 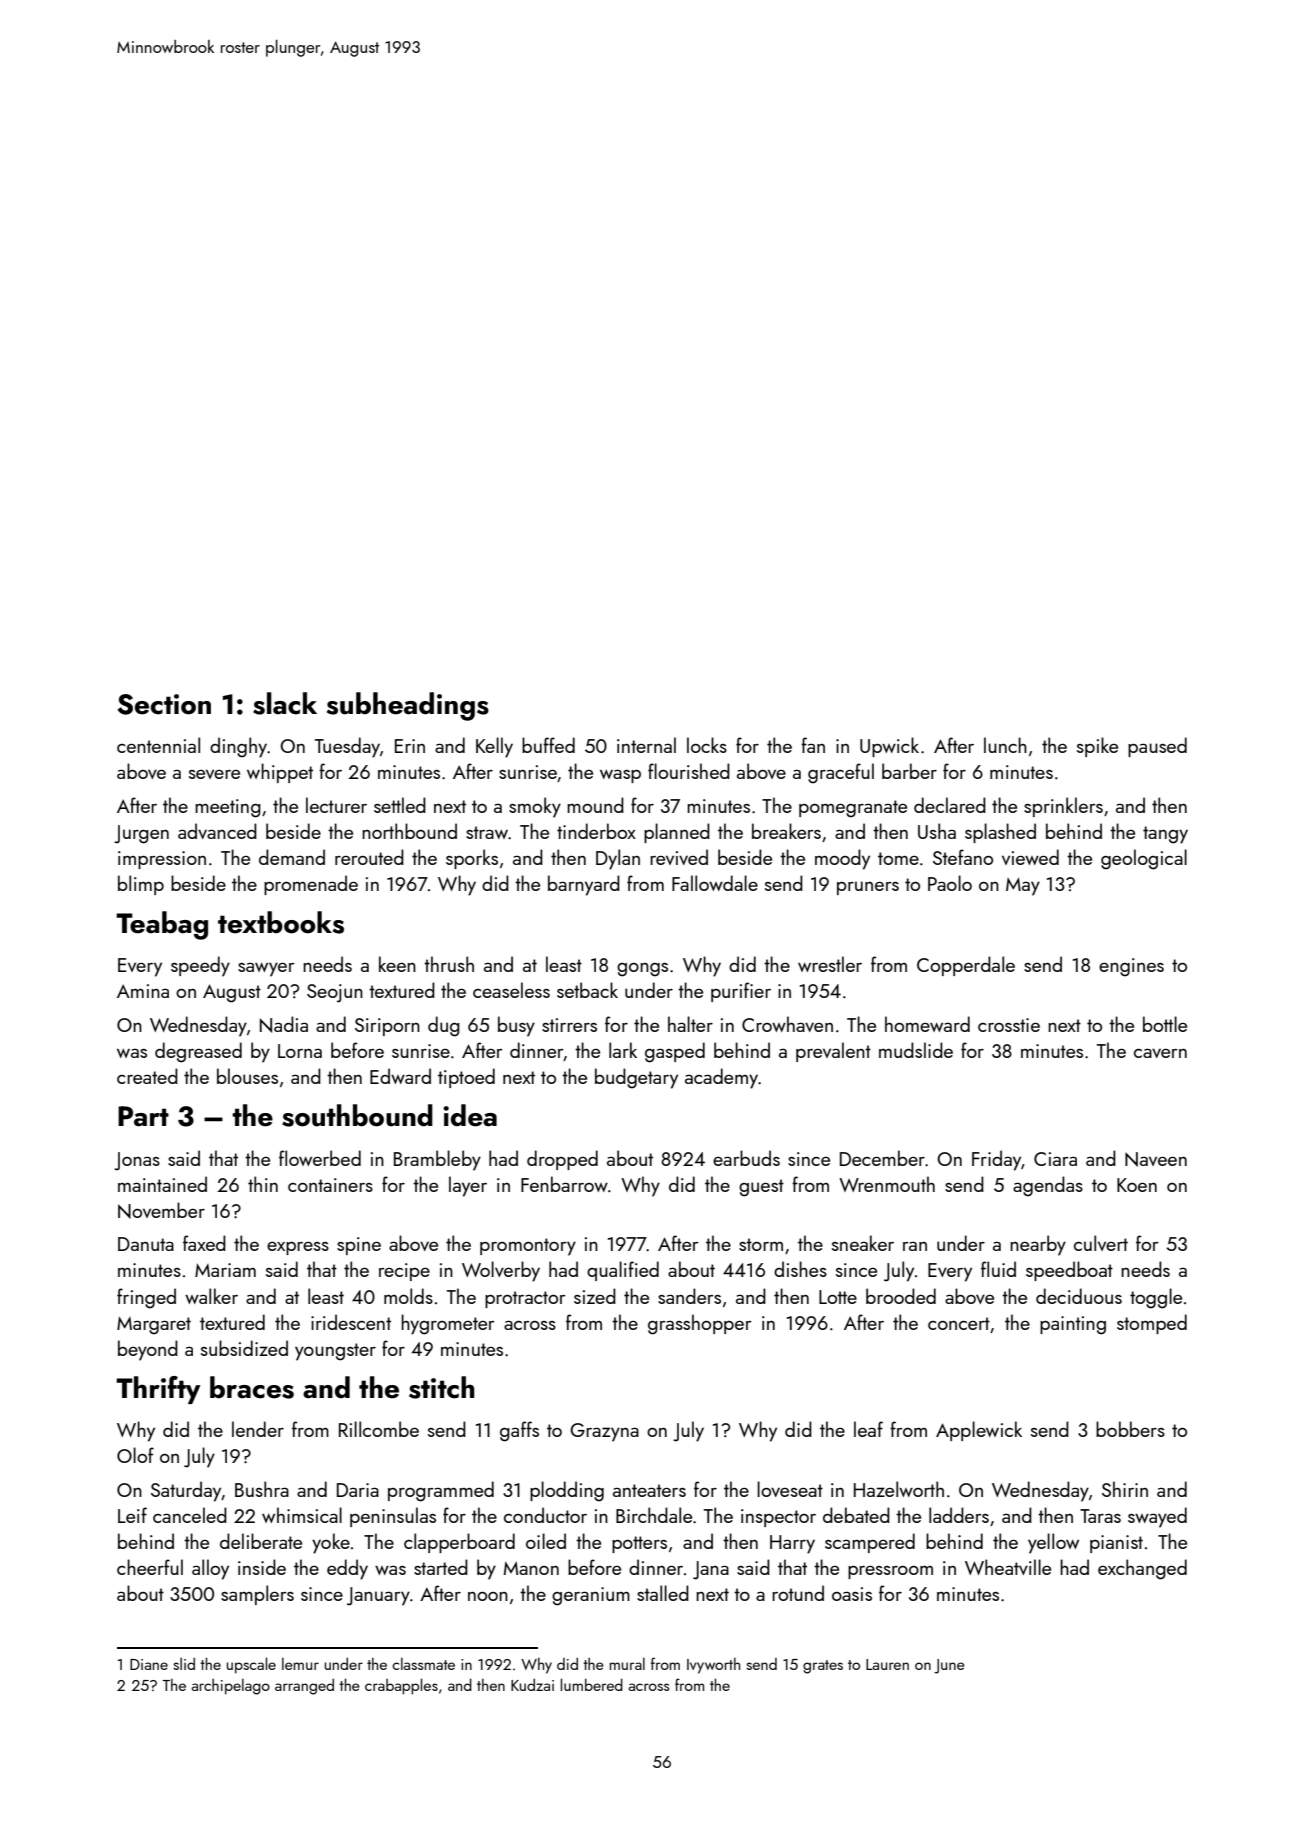 What do you see at coordinates (444, 1026) in the page?
I see `dug` at bounding box center [444, 1026].
